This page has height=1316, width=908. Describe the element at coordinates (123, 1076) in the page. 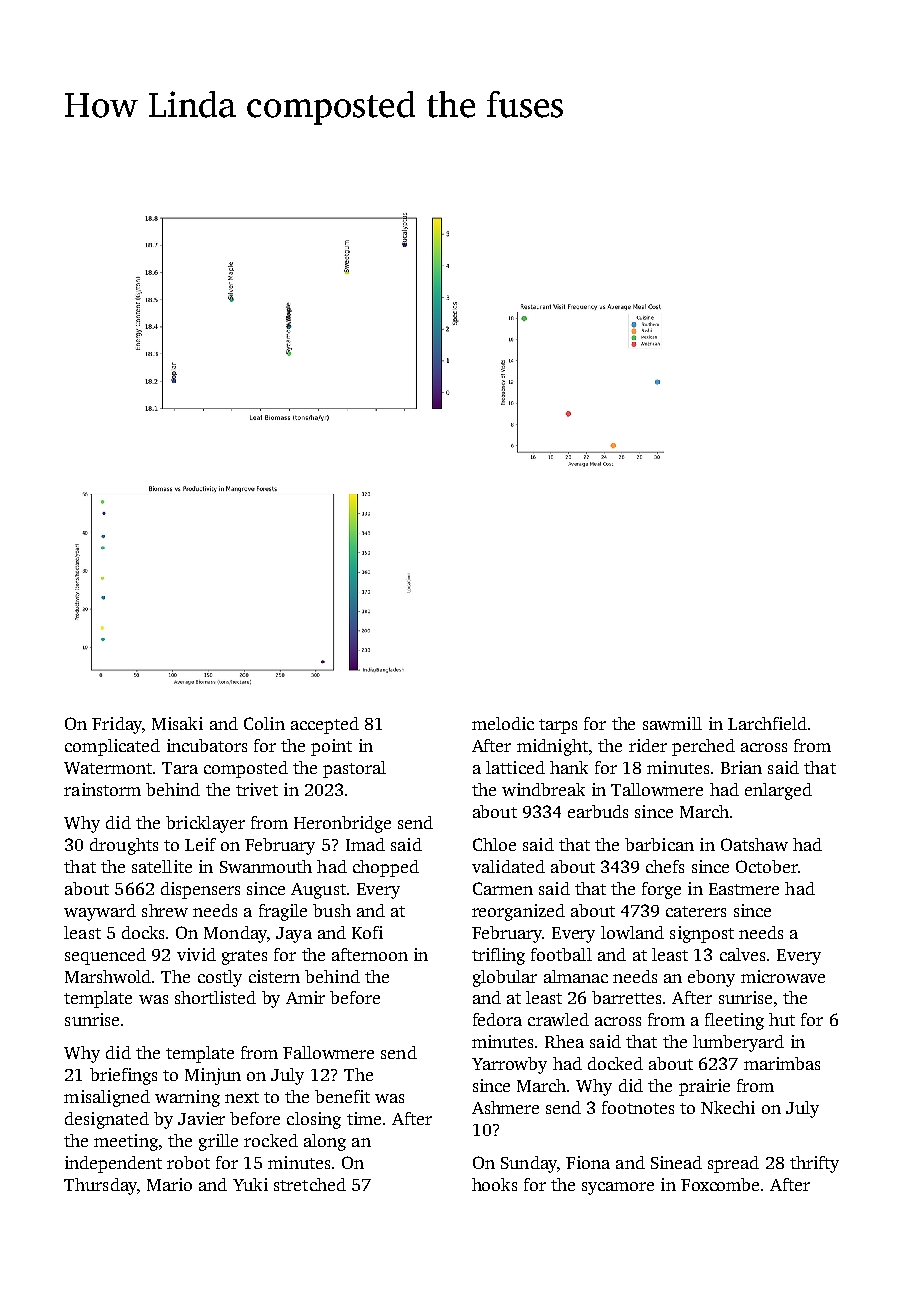

I see `briefings` at that location.
